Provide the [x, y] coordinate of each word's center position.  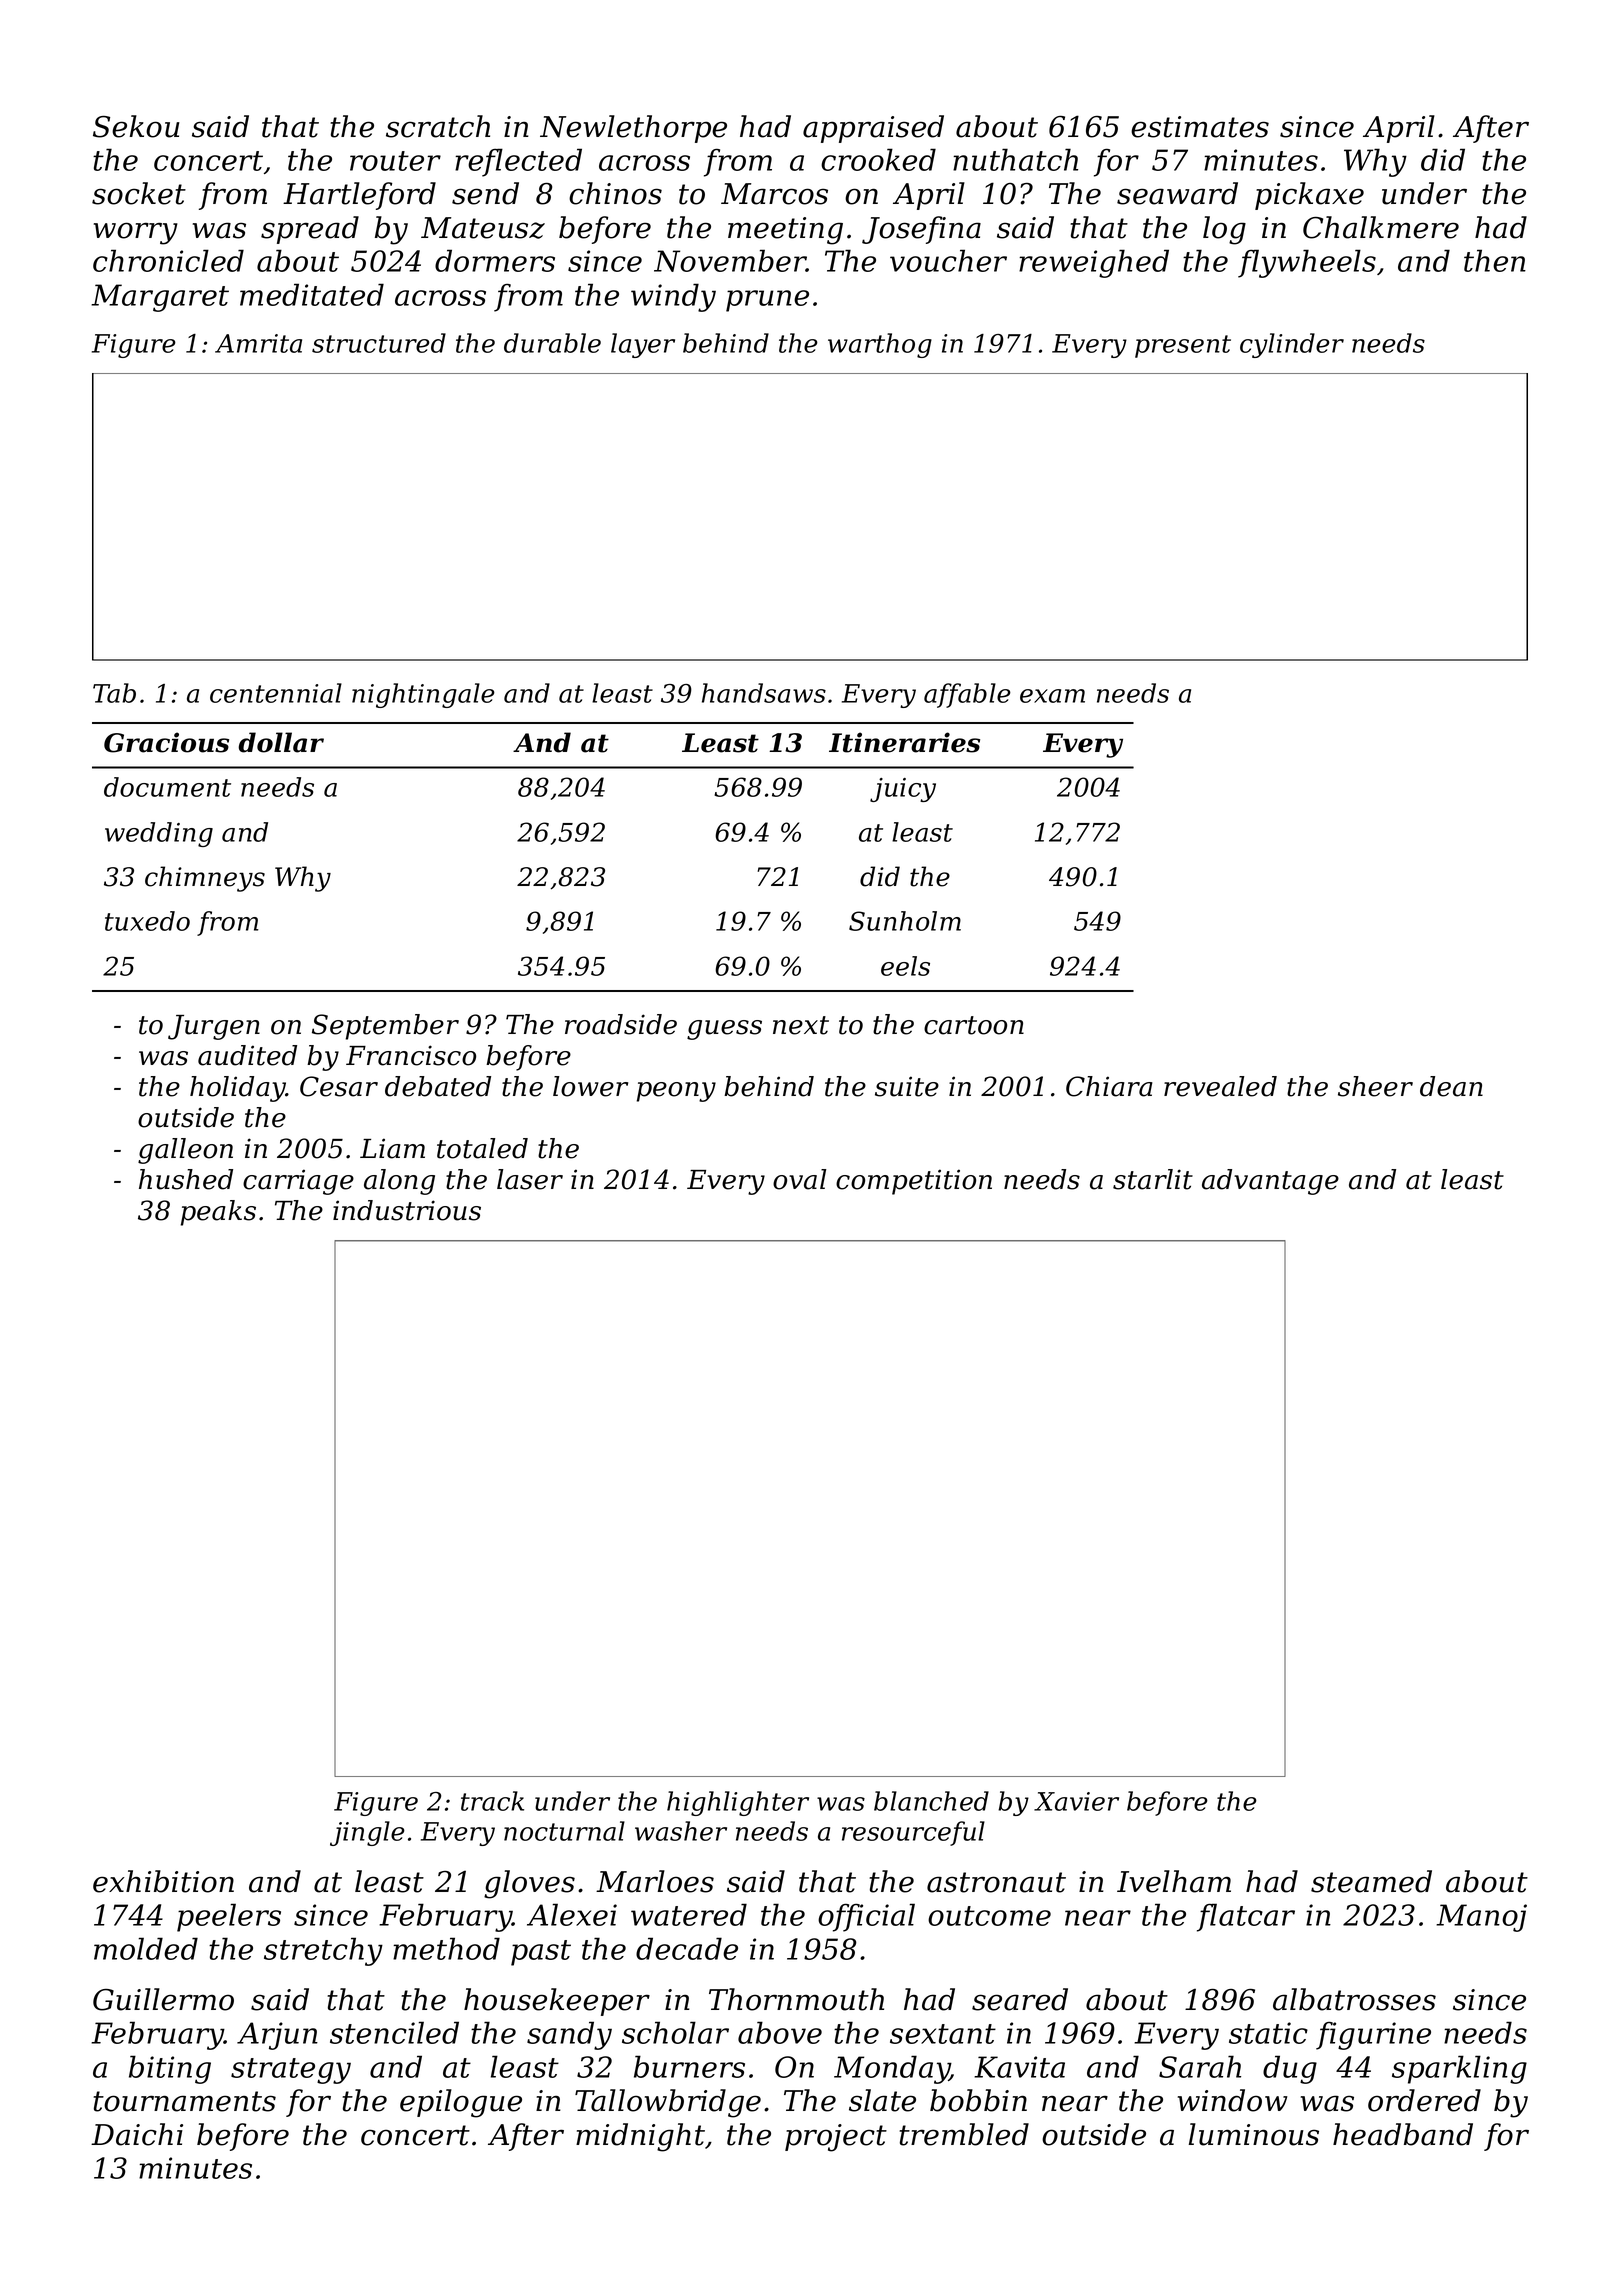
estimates [1200, 127]
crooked [878, 159]
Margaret [160, 298]
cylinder [1292, 345]
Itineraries [904, 742]
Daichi [137, 2134]
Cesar [339, 1086]
